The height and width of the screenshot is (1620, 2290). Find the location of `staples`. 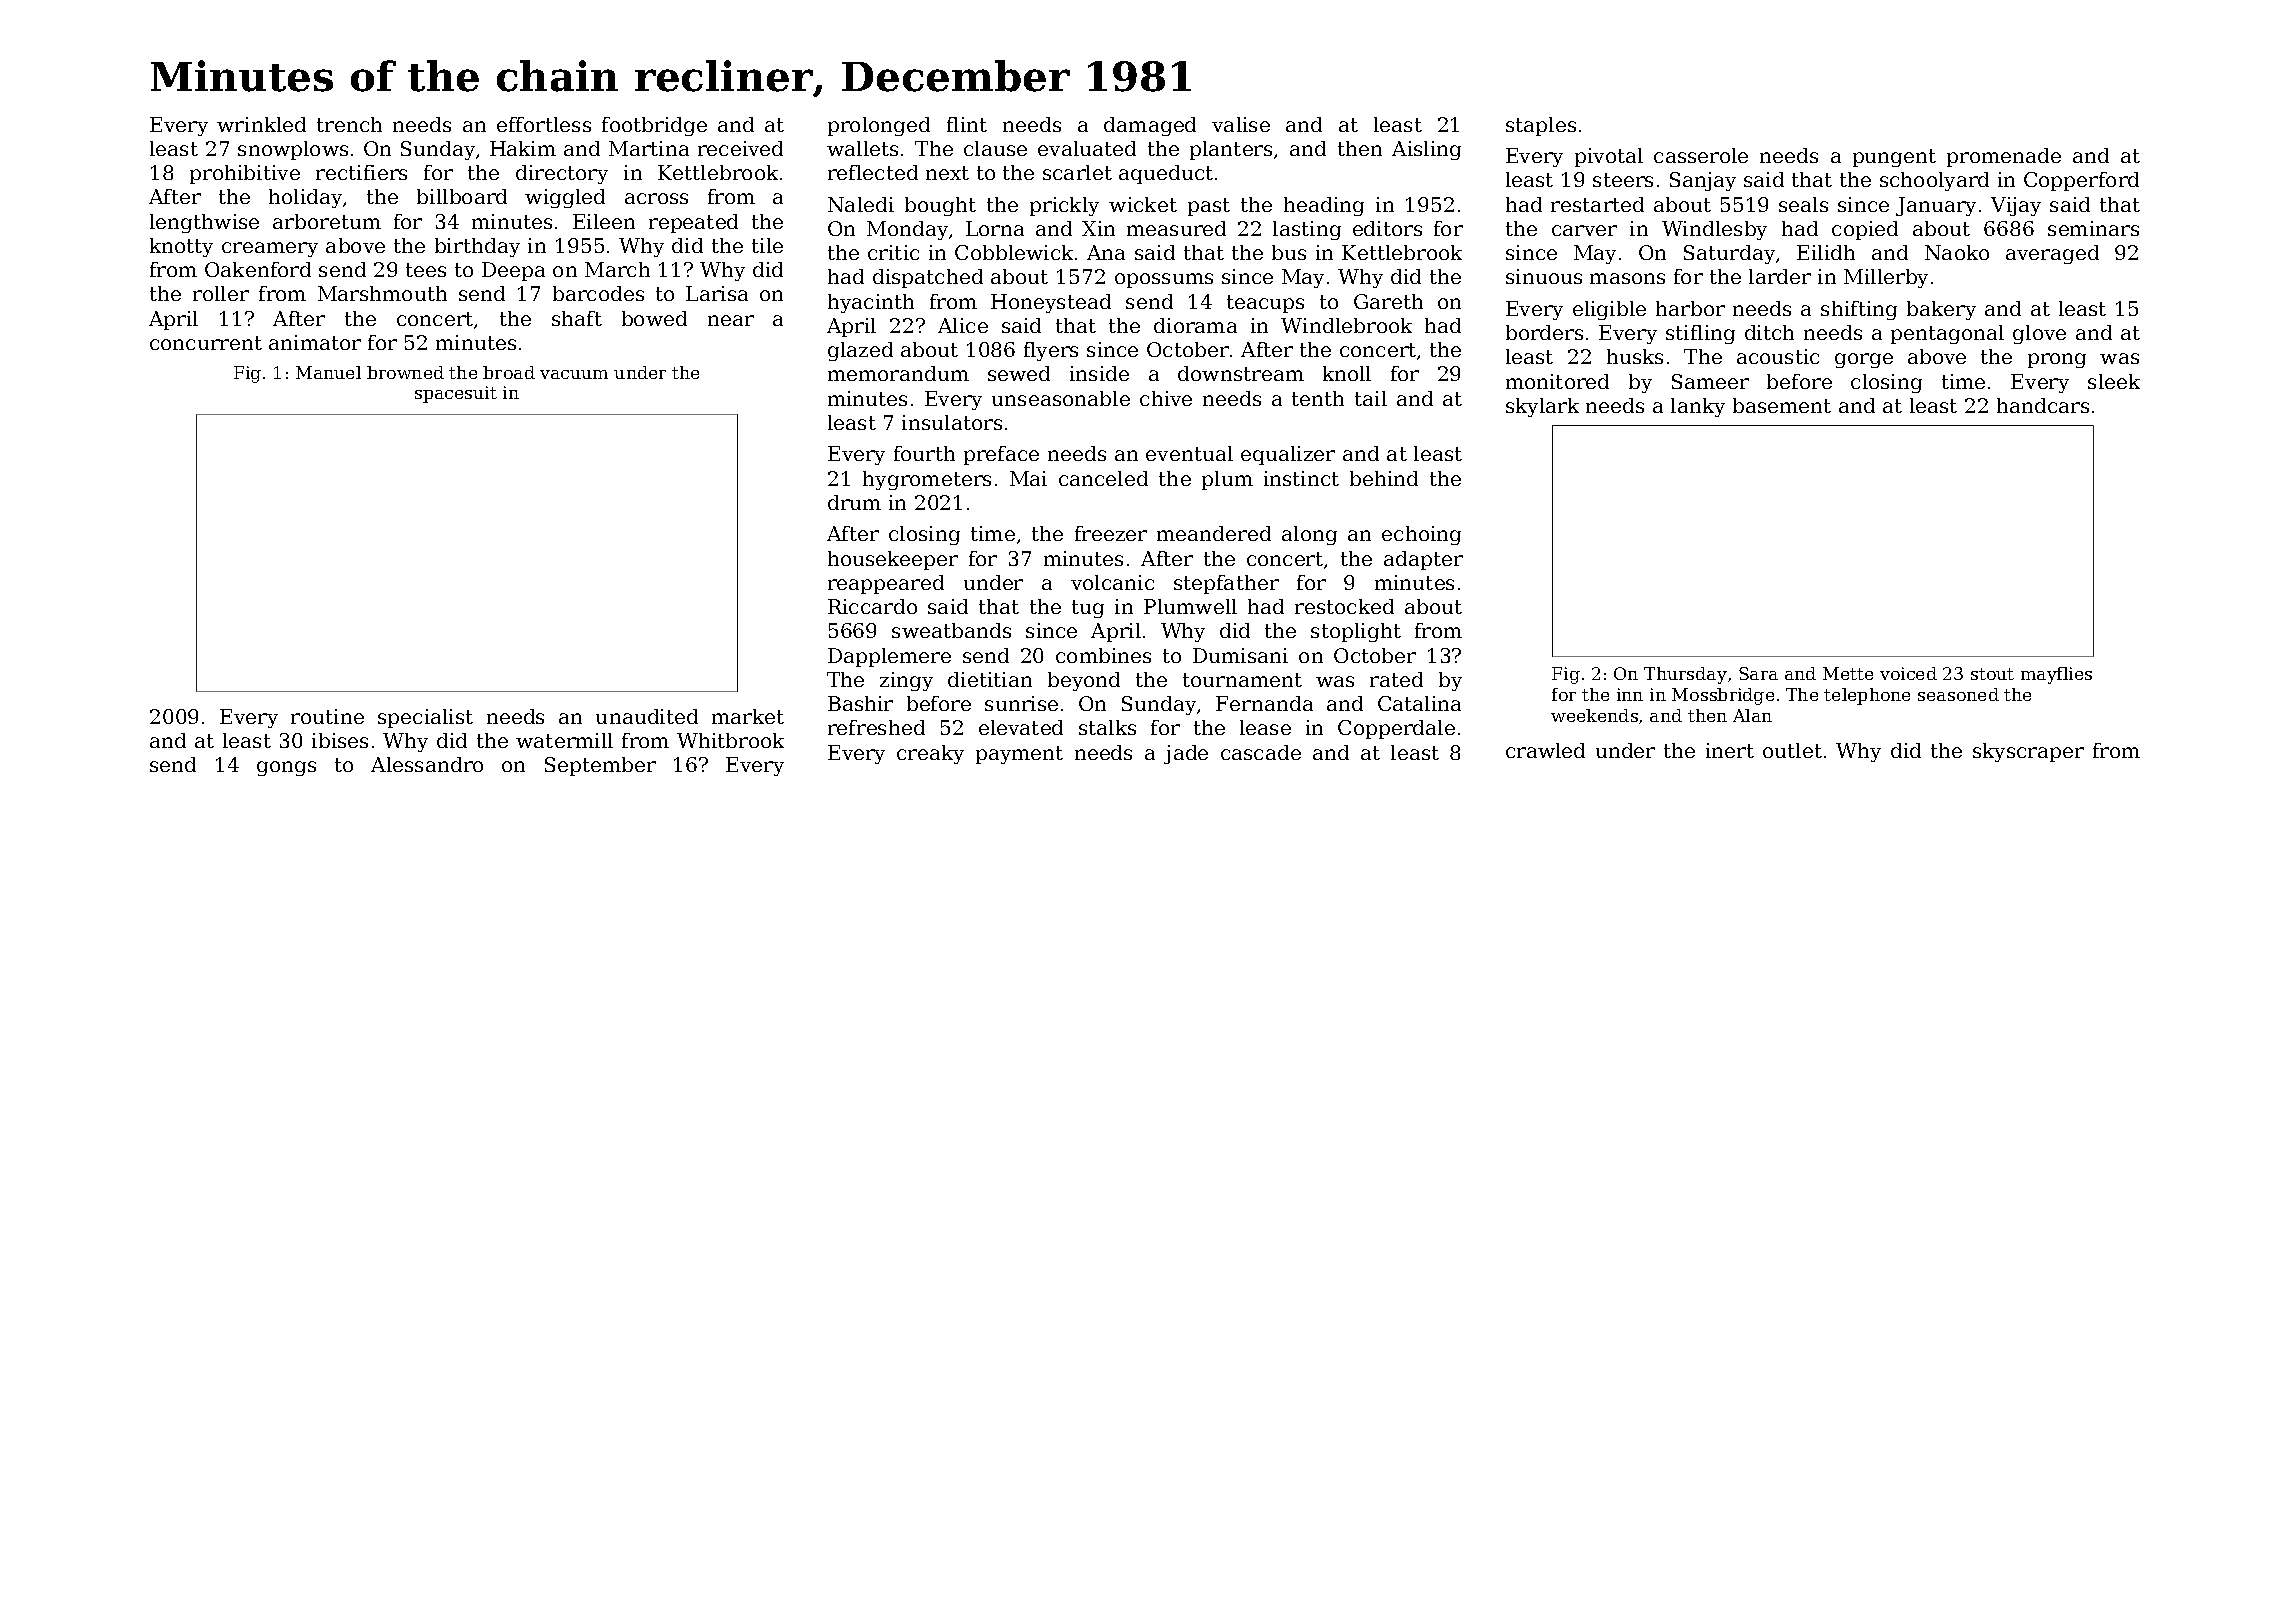

staples is located at coordinates (1541, 126).
